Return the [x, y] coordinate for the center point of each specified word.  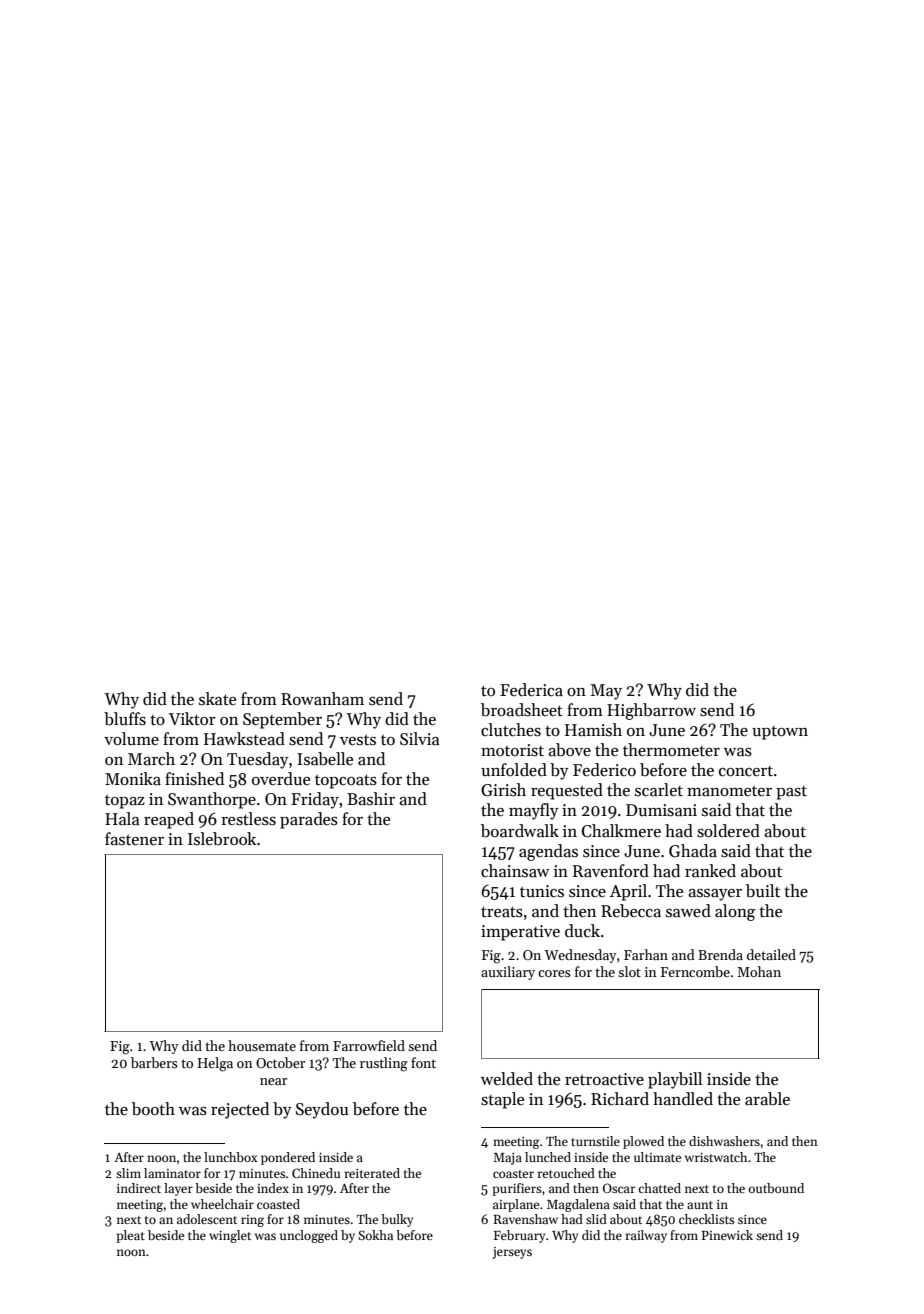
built [763, 891]
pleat [130, 1236]
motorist [512, 750]
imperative [520, 933]
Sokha [375, 1235]
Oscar [619, 1188]
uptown [780, 733]
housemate [262, 1045]
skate [217, 699]
